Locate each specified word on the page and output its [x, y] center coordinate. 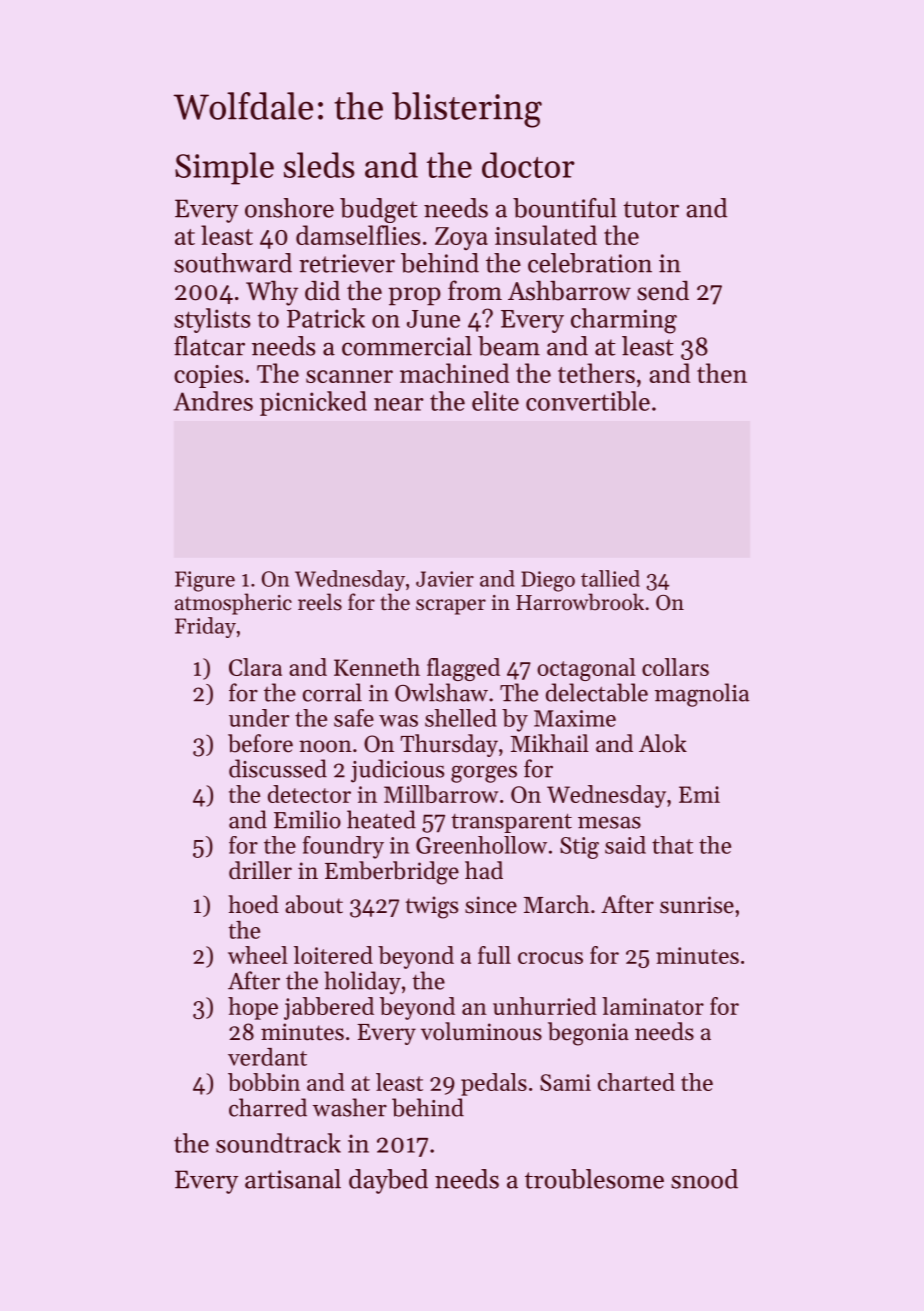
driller [260, 870]
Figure [205, 581]
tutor [651, 209]
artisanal [293, 1179]
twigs [432, 907]
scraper [451, 607]
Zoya [461, 238]
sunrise [697, 905]
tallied [610, 578]
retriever [347, 263]
